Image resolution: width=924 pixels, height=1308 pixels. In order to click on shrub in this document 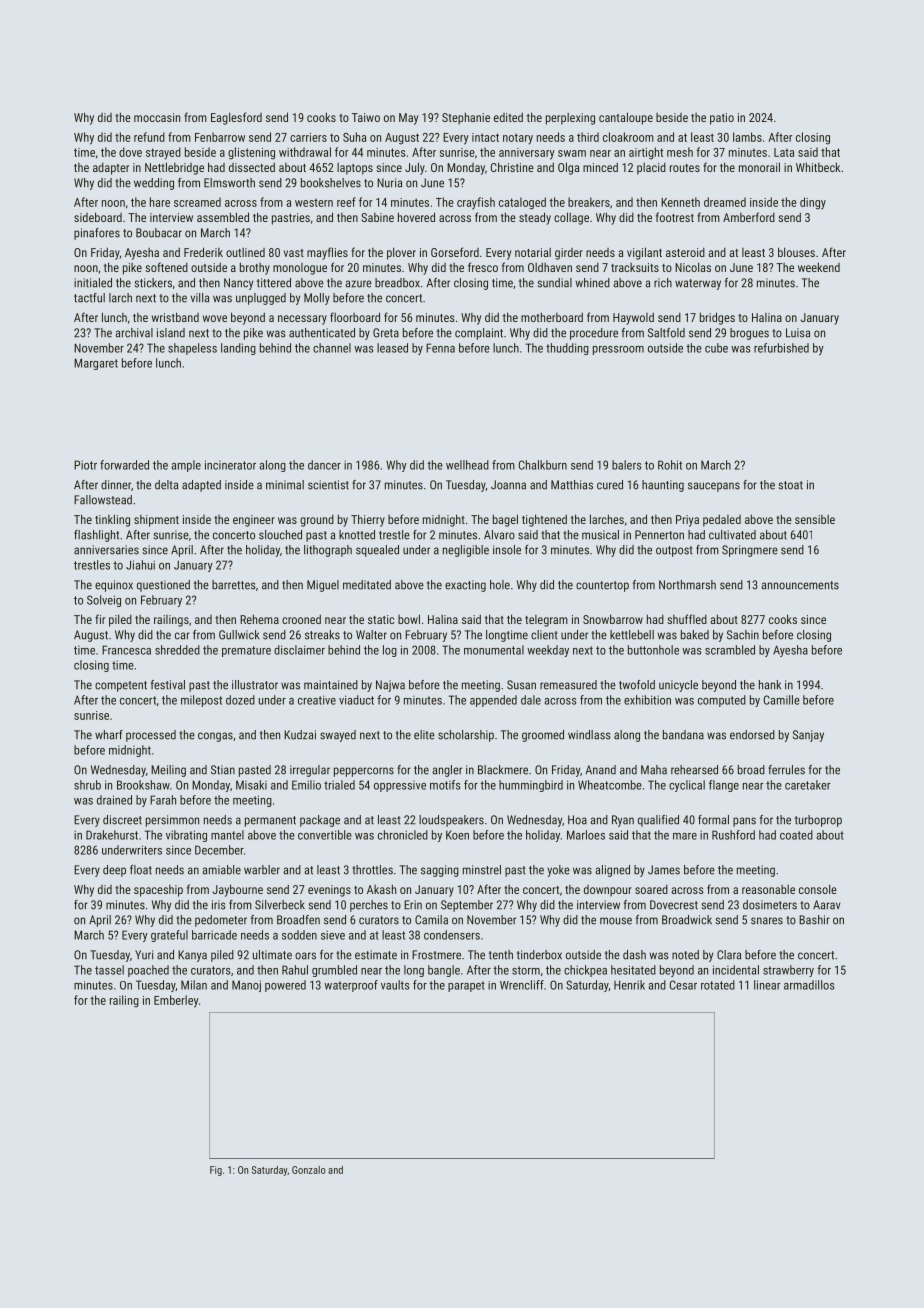, I will do `click(87, 785)`.
